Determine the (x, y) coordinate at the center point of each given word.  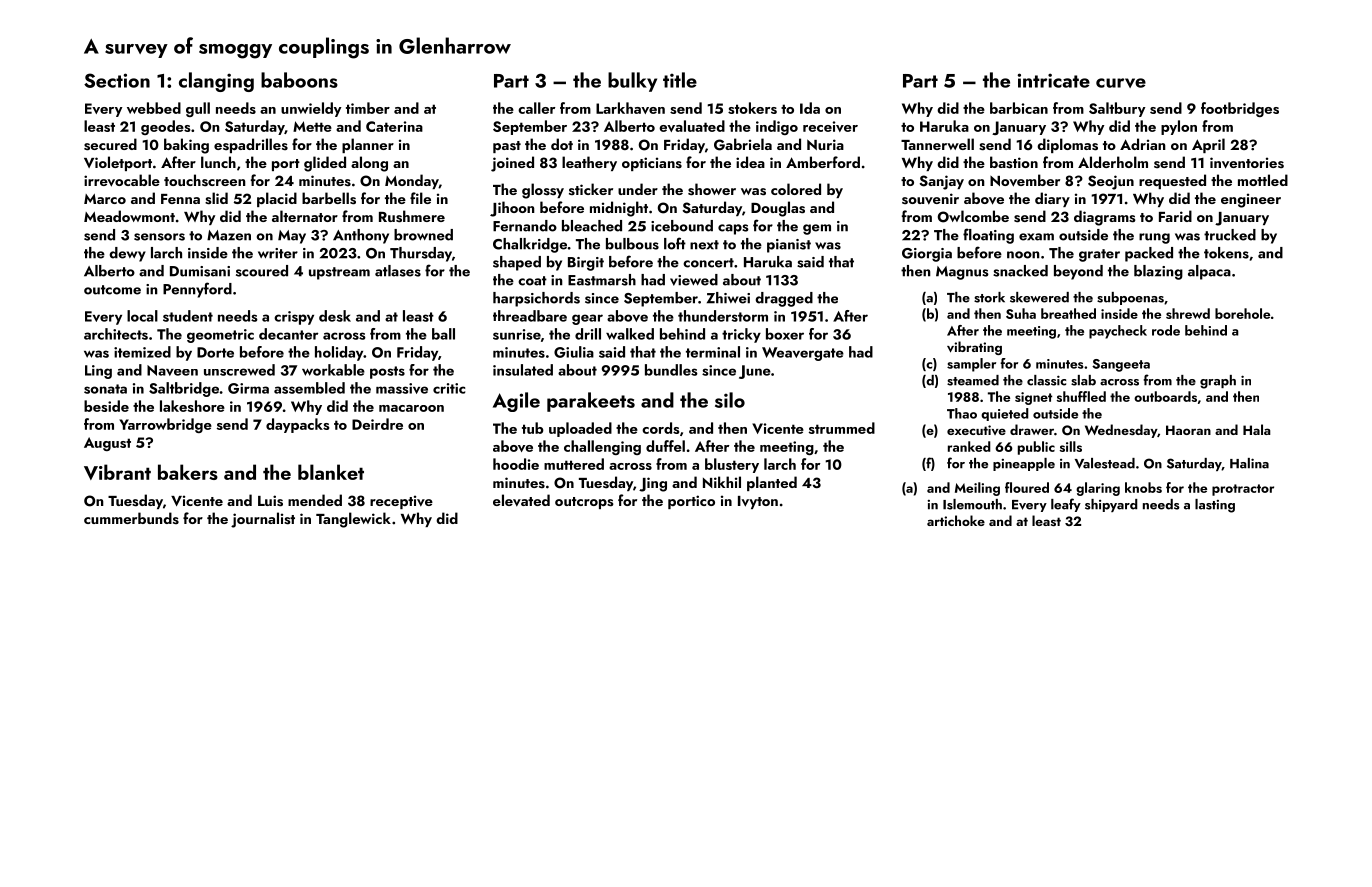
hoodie (516, 464)
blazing (1158, 272)
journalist (263, 520)
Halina (1249, 463)
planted (772, 483)
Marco (105, 199)
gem (817, 229)
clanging (216, 82)
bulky (632, 82)
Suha (1021, 313)
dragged (784, 299)
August (107, 444)
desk (335, 316)
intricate (1054, 80)
